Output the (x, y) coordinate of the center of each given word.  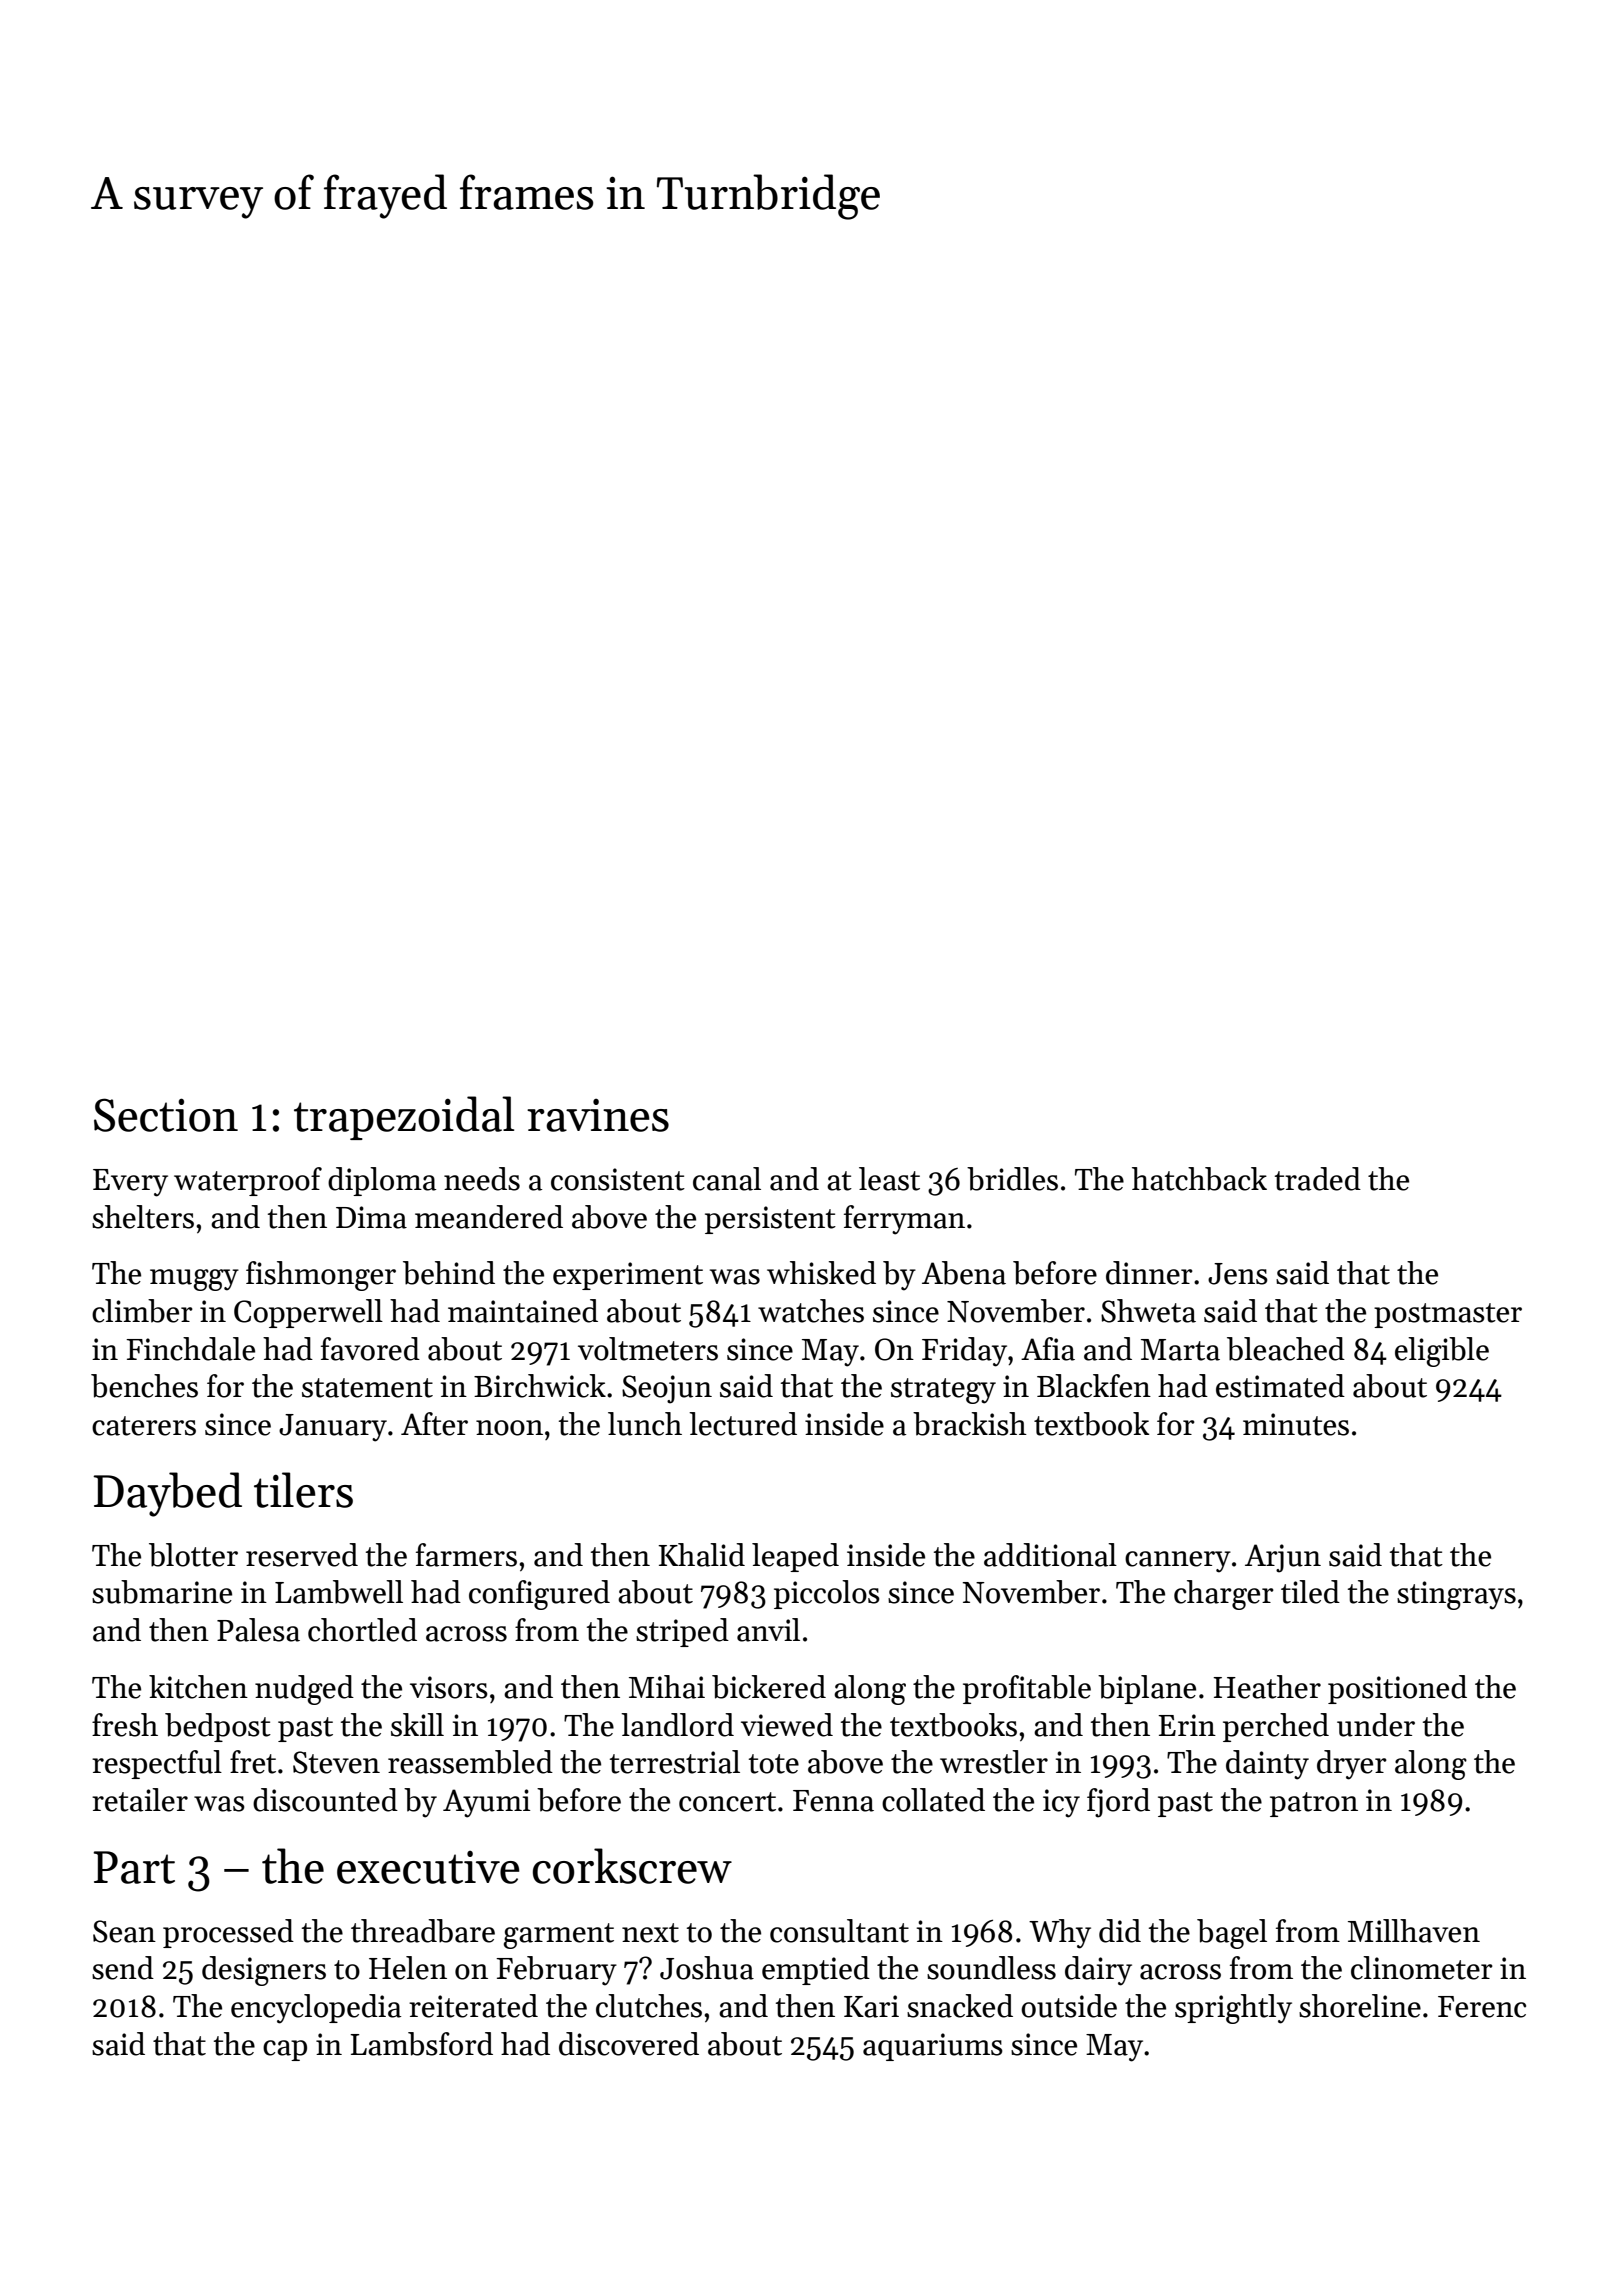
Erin (1187, 1725)
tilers (303, 1490)
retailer (140, 1800)
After (434, 1424)
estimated (1280, 1386)
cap (285, 2050)
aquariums (933, 2047)
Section (166, 1115)
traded (1318, 1179)
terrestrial (675, 1762)
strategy (943, 1391)
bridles (1012, 1179)
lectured (743, 1424)
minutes (1296, 1424)
